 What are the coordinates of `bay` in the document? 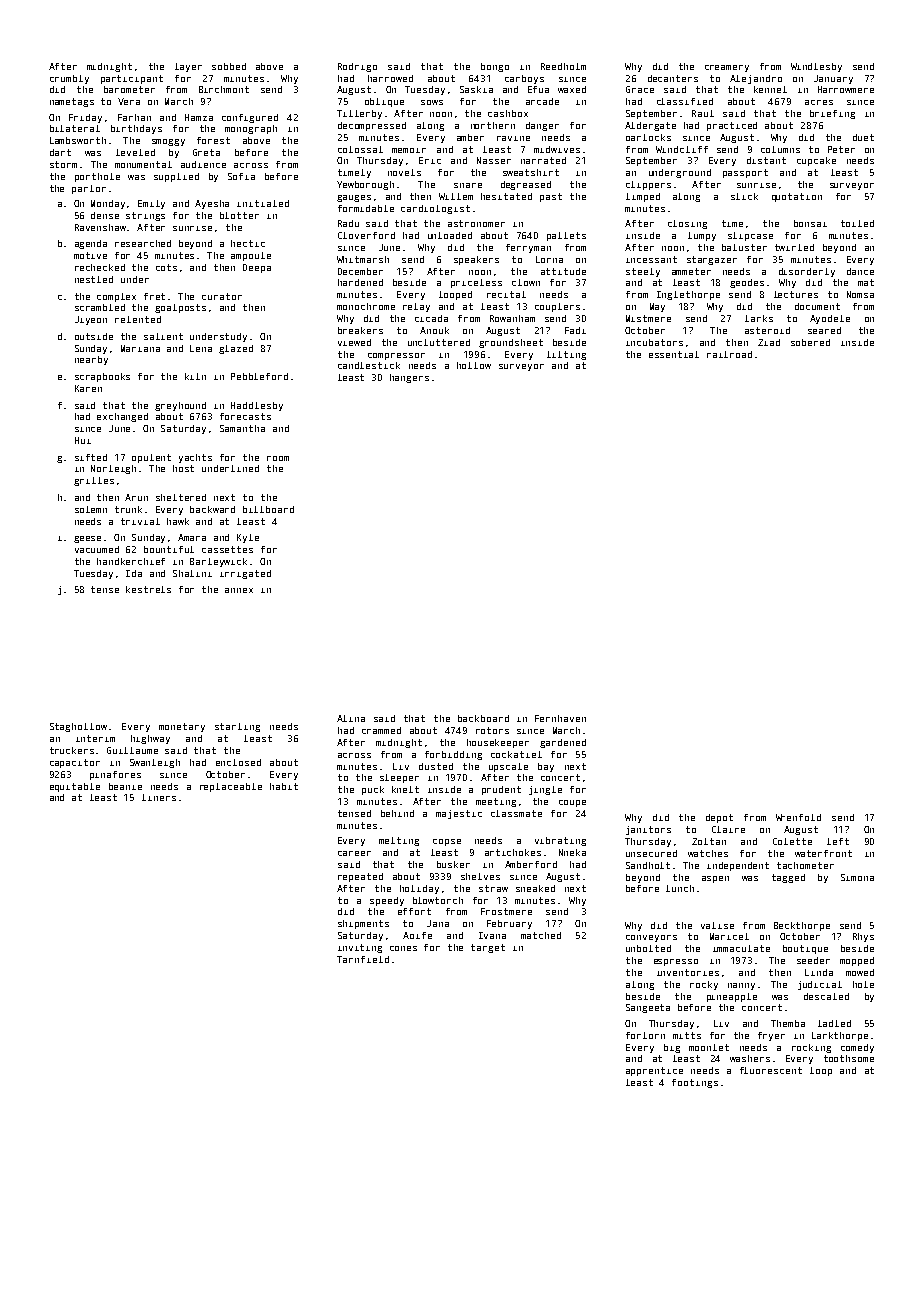 It's located at (546, 767).
